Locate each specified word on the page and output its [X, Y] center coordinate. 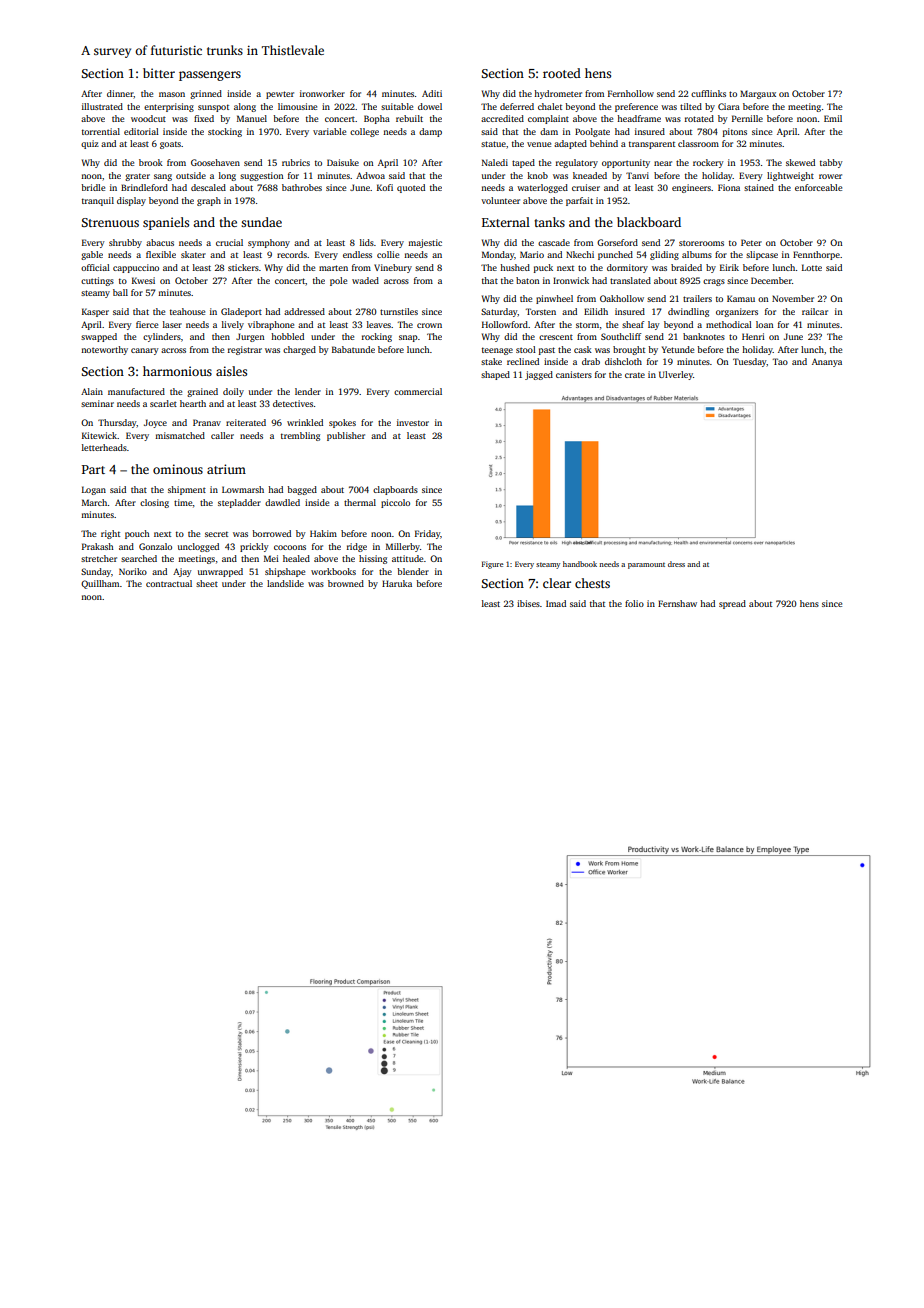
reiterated [246, 422]
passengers [210, 76]
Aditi [432, 93]
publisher [346, 436]
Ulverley [676, 375]
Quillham [100, 584]
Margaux [758, 94]
